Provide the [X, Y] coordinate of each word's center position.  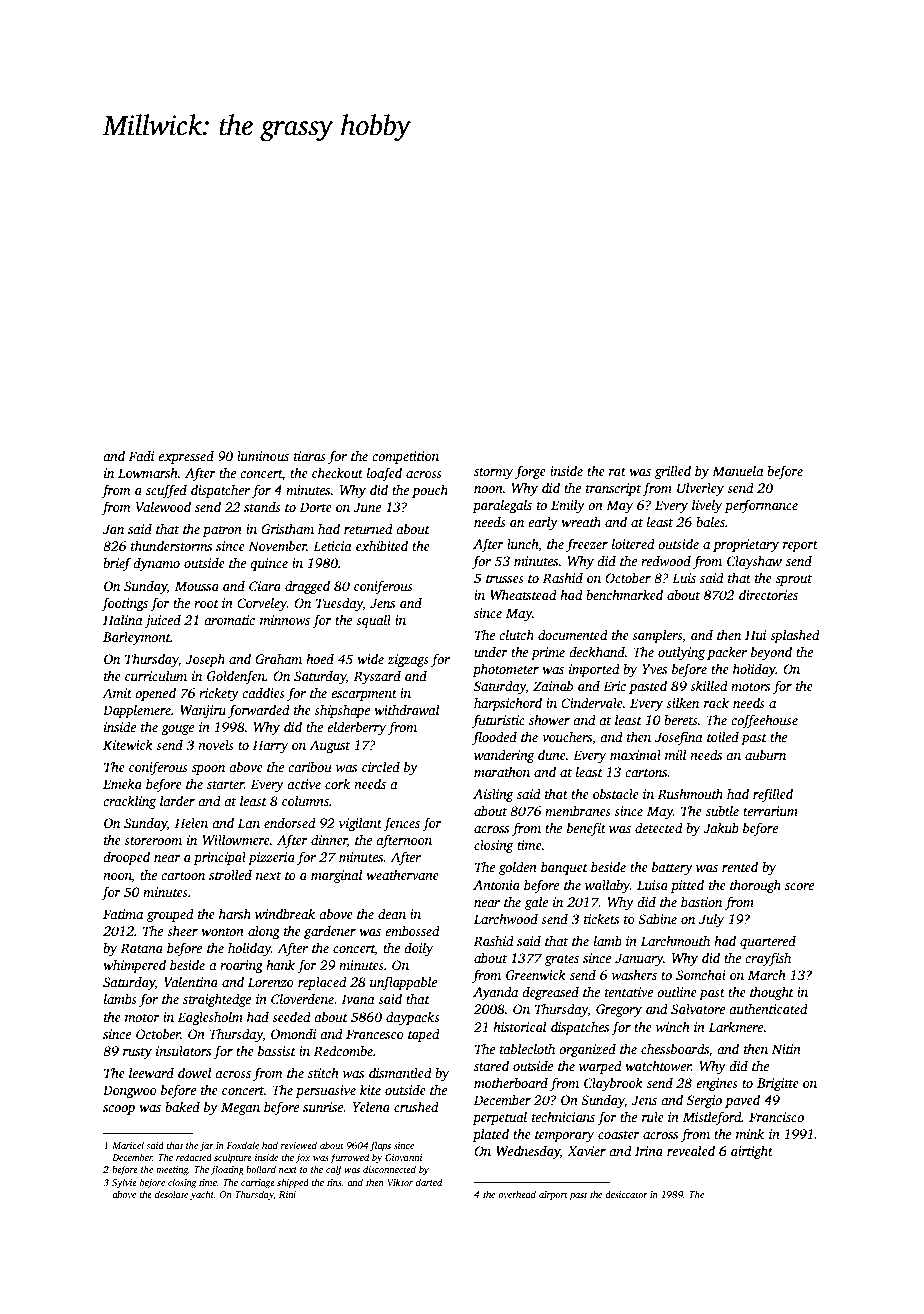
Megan [240, 1108]
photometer [506, 670]
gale [536, 903]
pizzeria [271, 858]
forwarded [259, 711]
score [799, 886]
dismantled [400, 1072]
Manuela [738, 470]
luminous [263, 456]
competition [405, 457]
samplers [657, 636]
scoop [119, 1110]
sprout [794, 580]
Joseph [205, 660]
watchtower [658, 1065]
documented [573, 634]
